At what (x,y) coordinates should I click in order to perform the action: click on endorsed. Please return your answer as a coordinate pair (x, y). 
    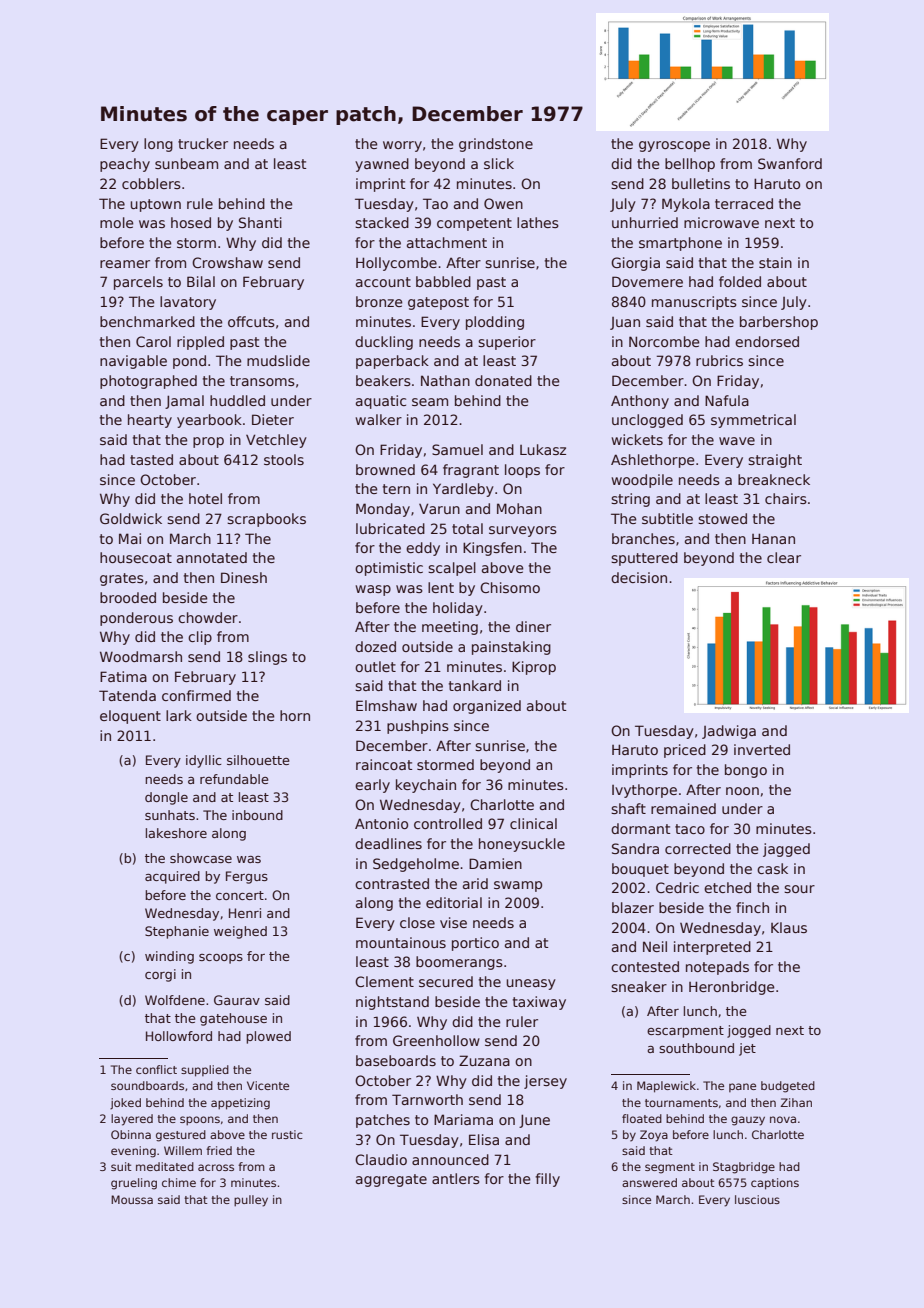
    Looking at the image, I should click on (767, 341).
